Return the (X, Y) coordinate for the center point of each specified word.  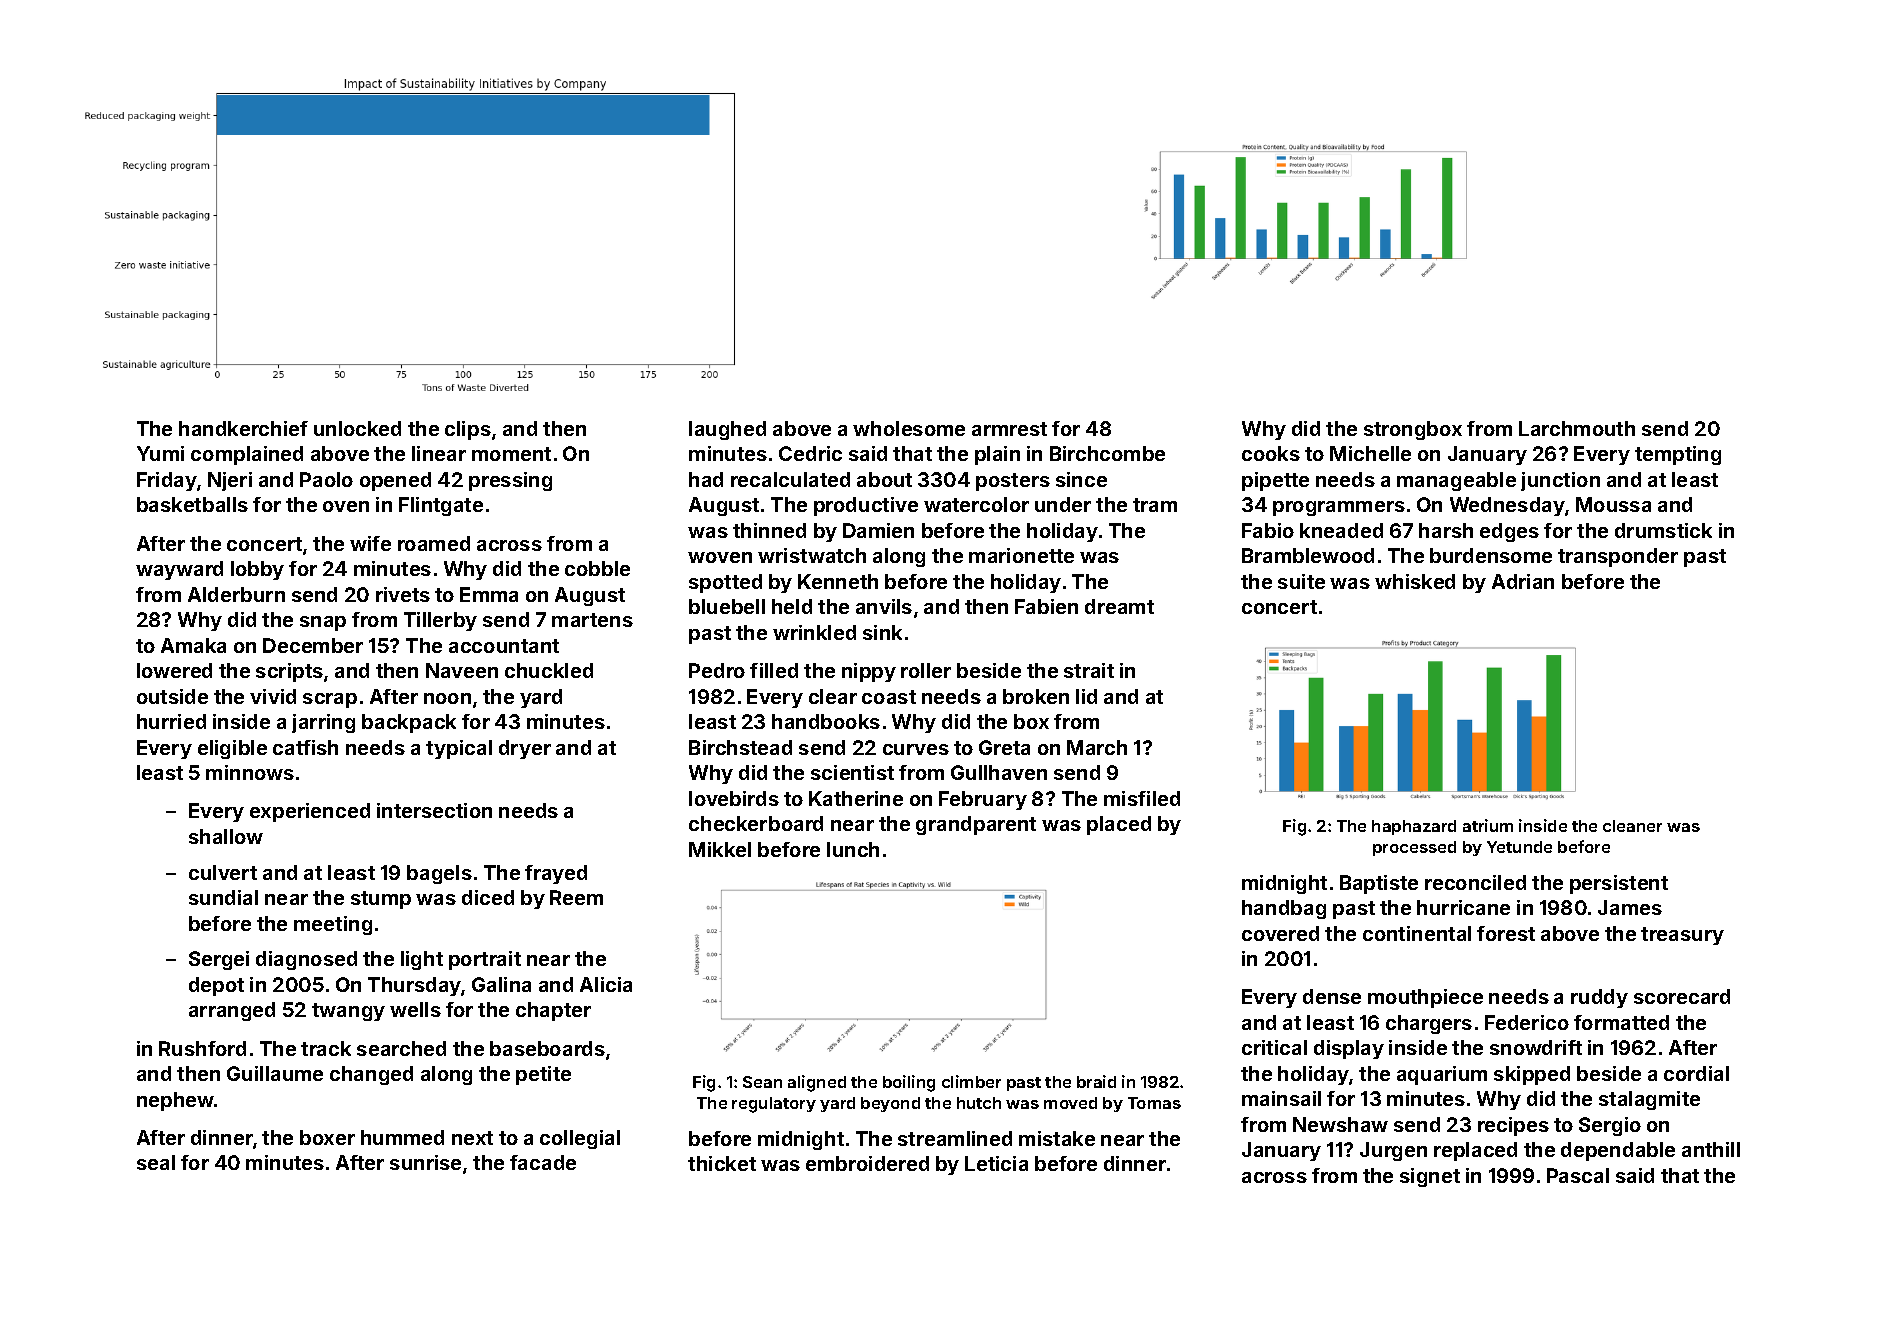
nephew (175, 1101)
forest (1506, 933)
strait (1089, 670)
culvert (223, 872)
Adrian (1523, 581)
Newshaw (1340, 1124)
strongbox (1413, 430)
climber (971, 1081)
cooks (1271, 453)
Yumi (160, 453)
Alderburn (236, 594)
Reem (576, 897)
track (326, 1048)
